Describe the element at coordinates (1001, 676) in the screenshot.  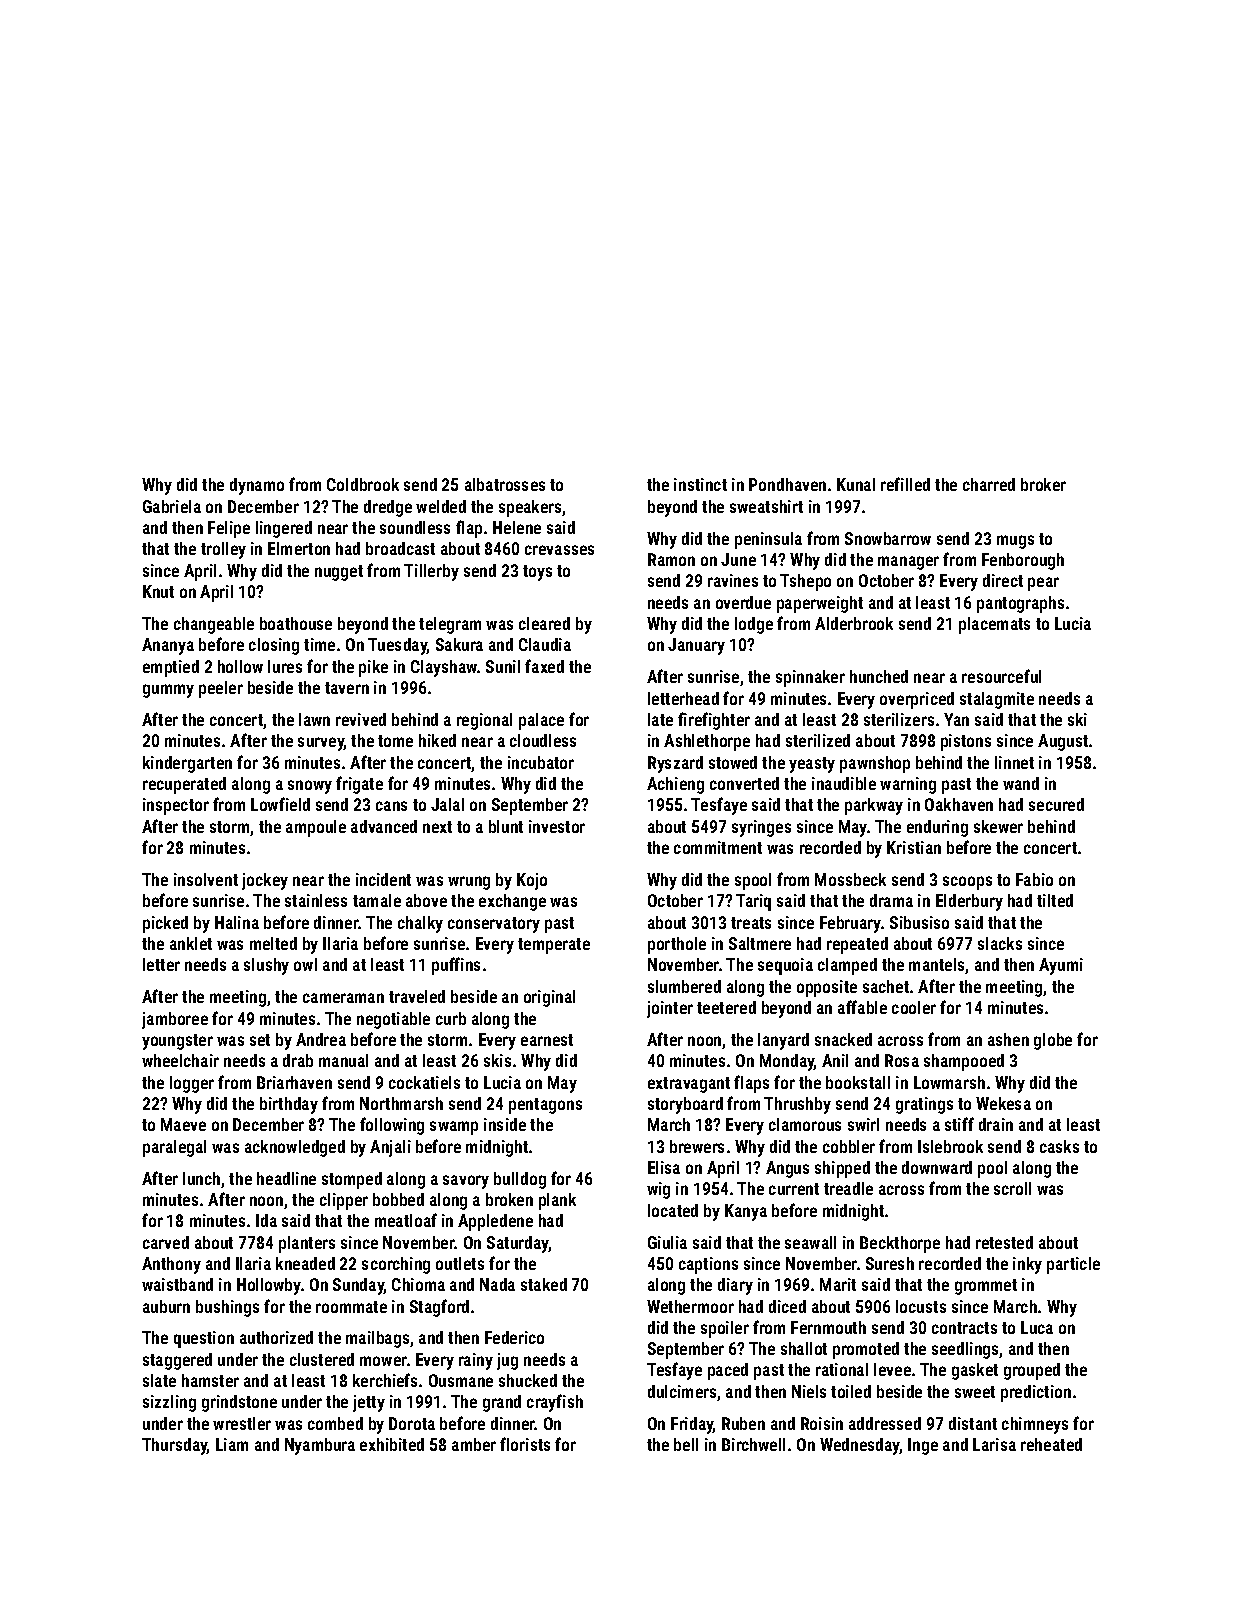
I see `resourceful` at that location.
